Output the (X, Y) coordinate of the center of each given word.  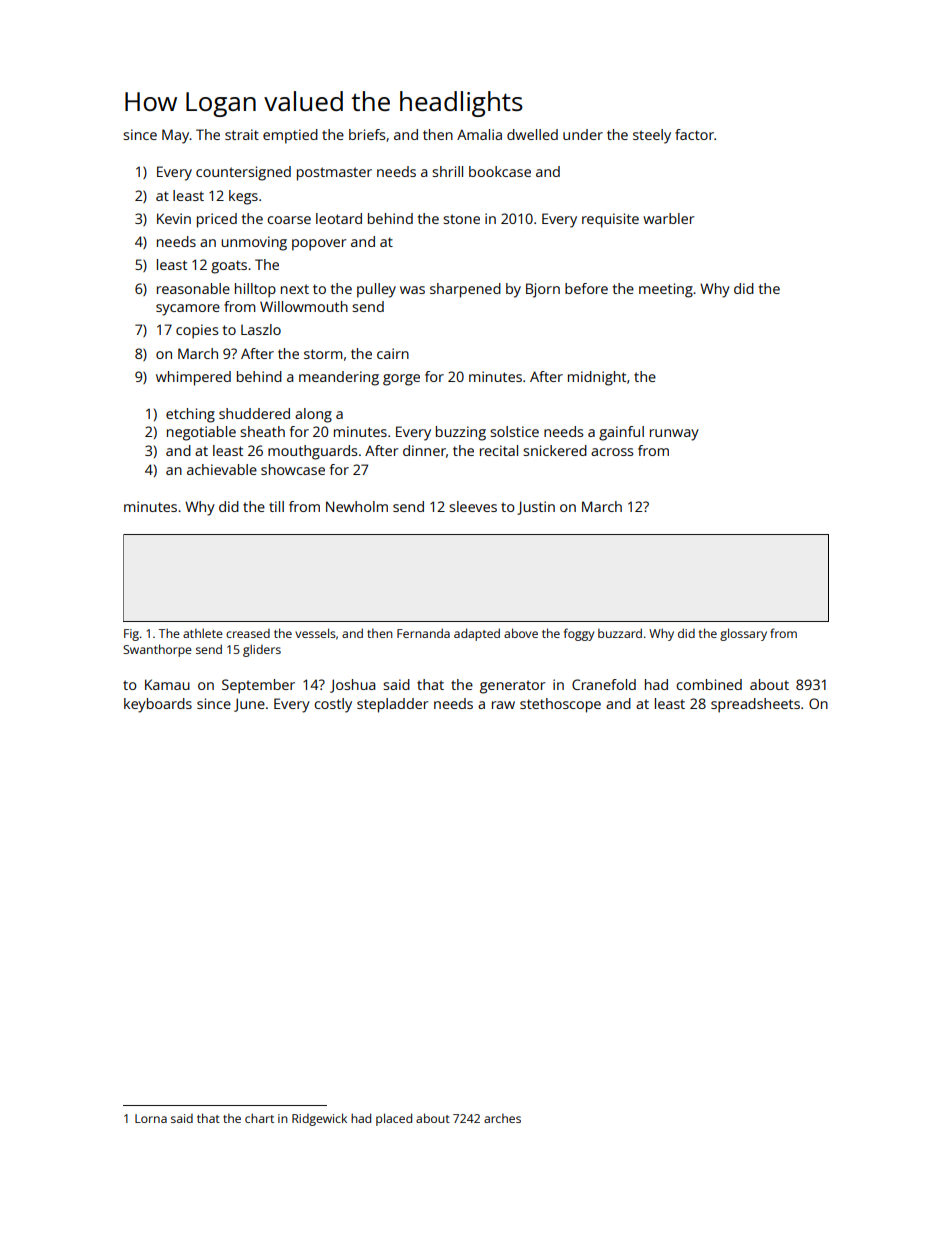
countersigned (243, 173)
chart (259, 1118)
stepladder (392, 705)
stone (461, 219)
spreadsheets (755, 705)
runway (674, 435)
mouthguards (312, 452)
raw (503, 705)
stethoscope (560, 705)
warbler (668, 218)
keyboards (158, 705)
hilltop (255, 290)
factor (694, 134)
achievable (222, 469)
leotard (339, 218)
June (249, 705)
